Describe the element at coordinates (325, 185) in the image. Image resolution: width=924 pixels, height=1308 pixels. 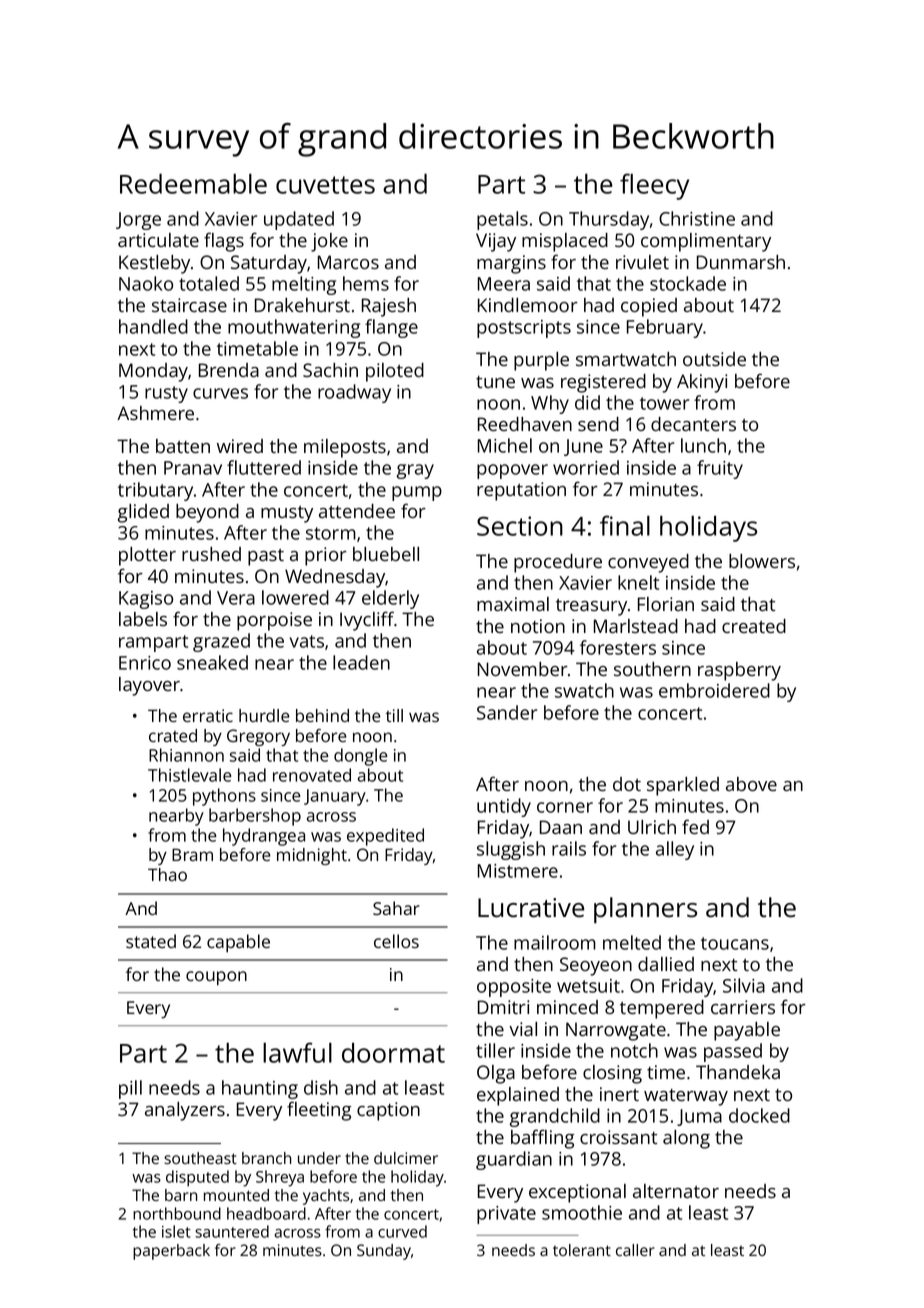
I see `cuvettes` at that location.
